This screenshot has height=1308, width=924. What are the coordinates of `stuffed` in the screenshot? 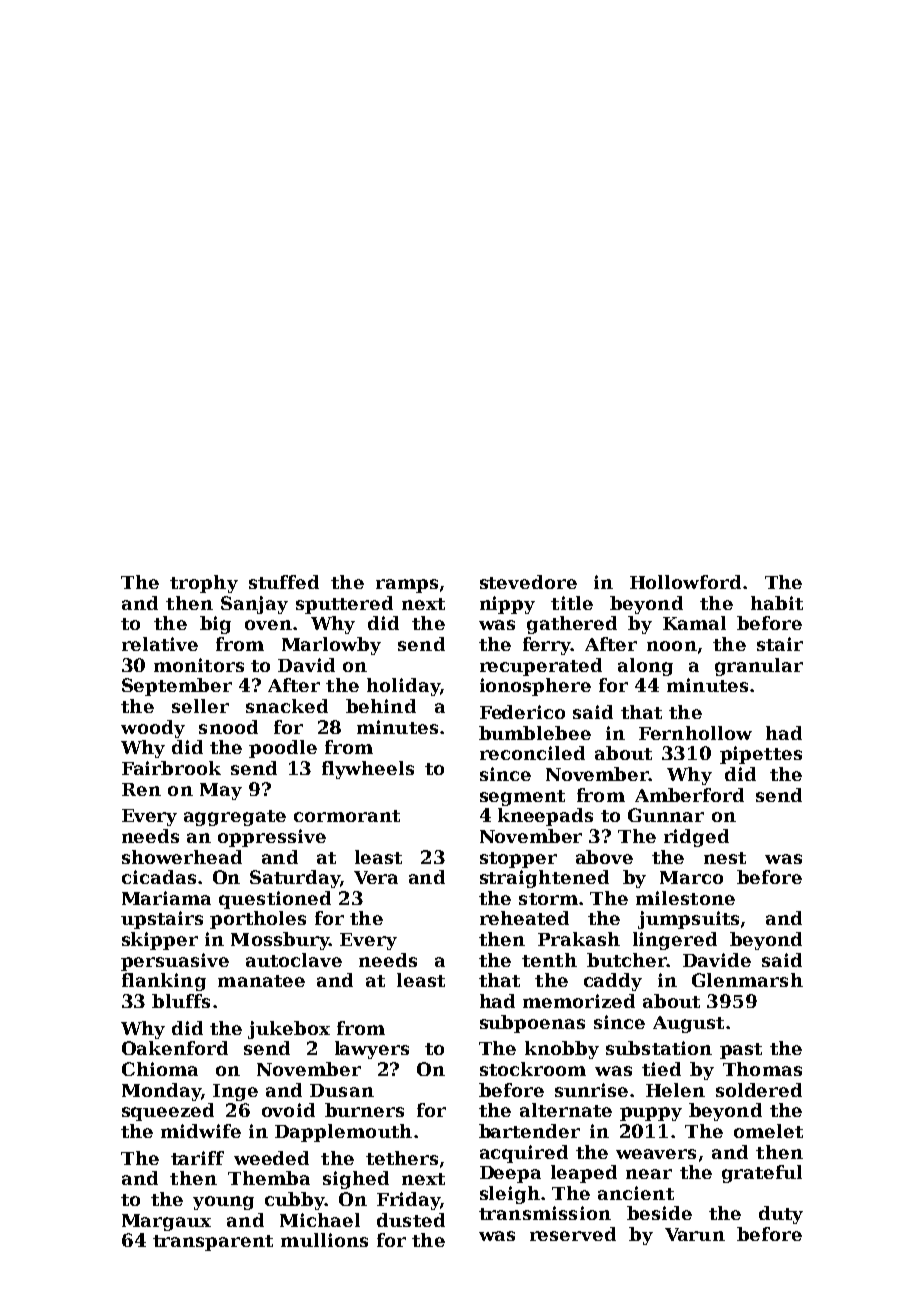 It's located at (284, 582).
